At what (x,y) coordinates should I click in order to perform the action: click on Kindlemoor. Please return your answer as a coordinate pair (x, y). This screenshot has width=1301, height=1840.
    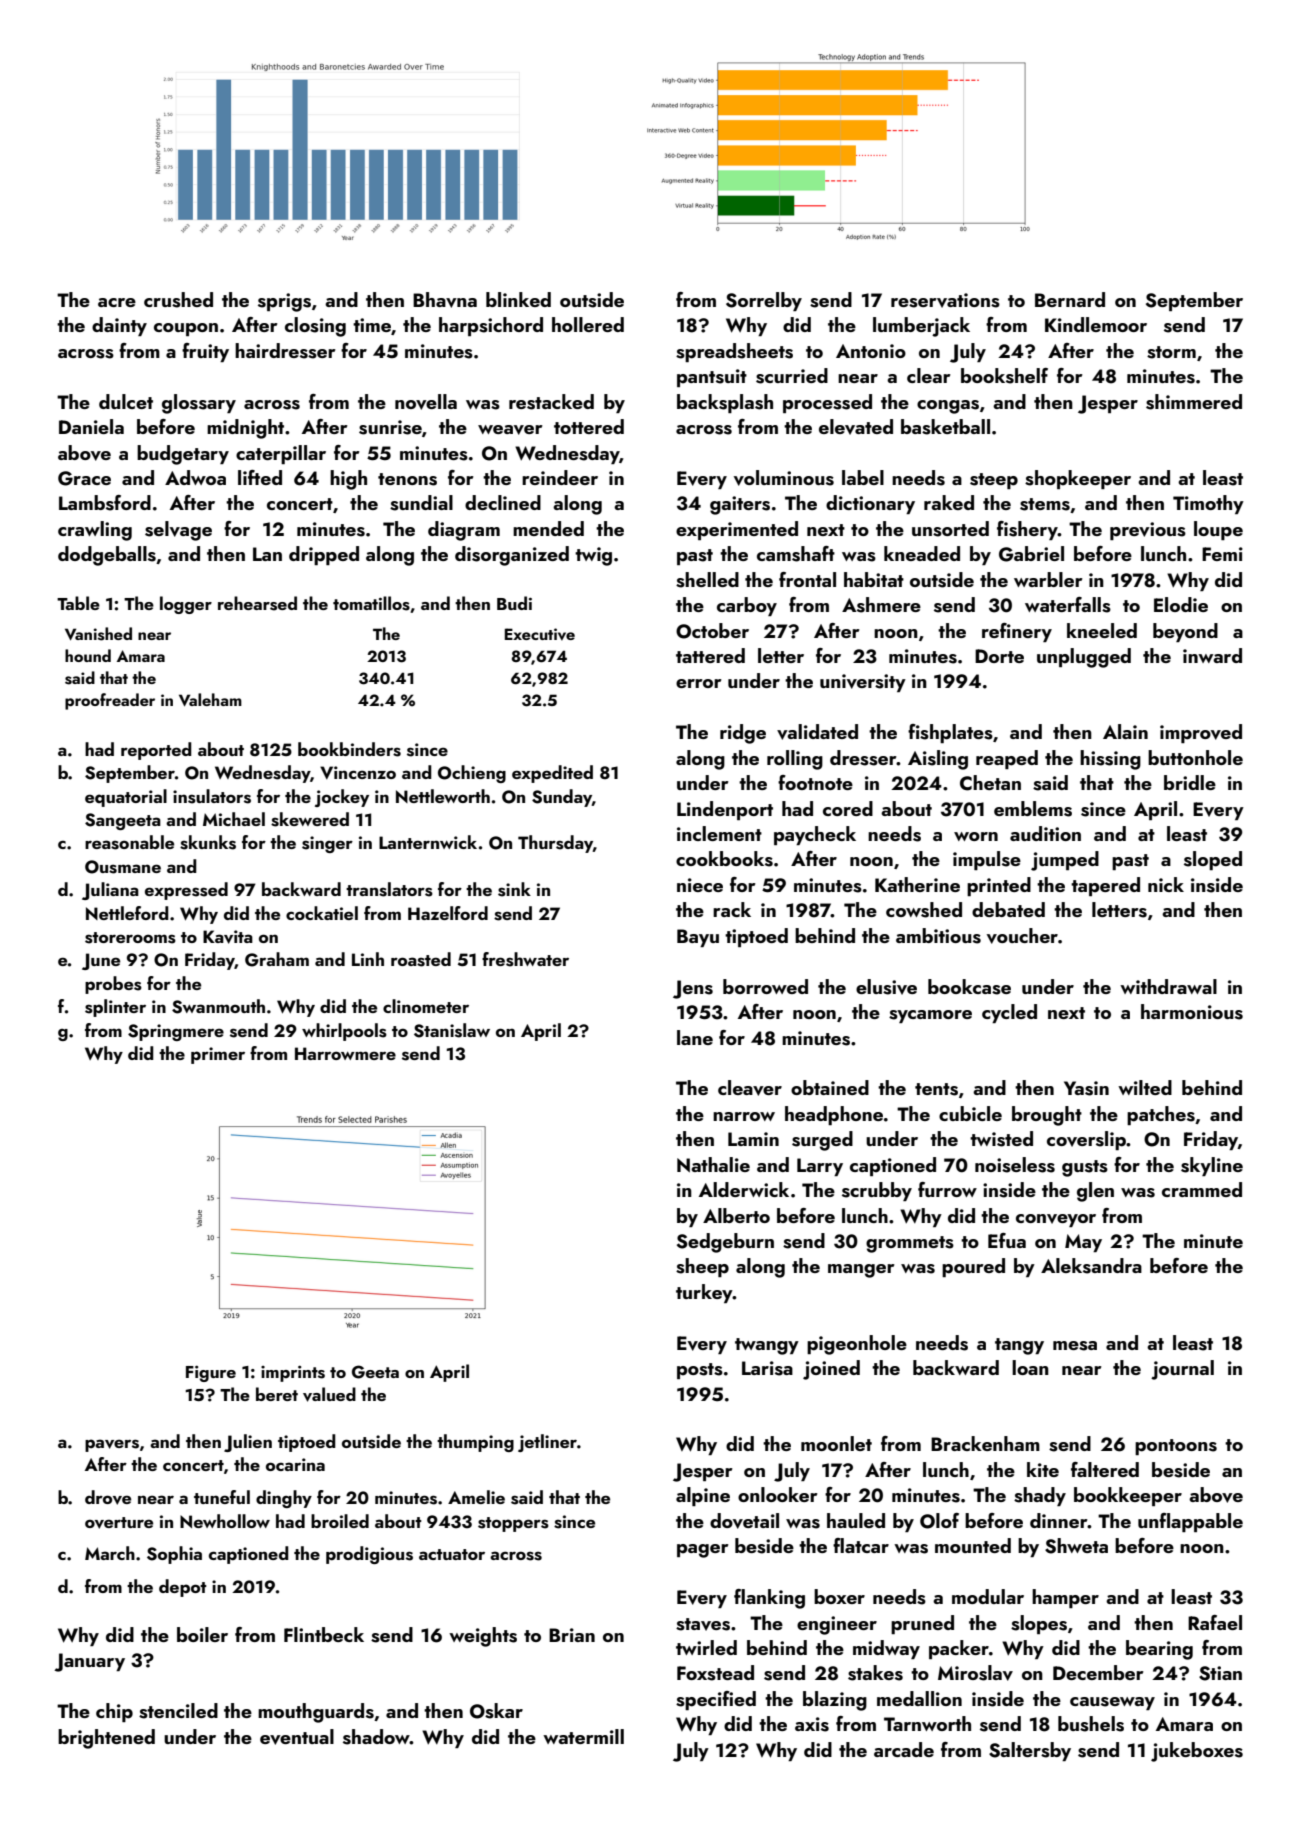
    Looking at the image, I should click on (1096, 324).
